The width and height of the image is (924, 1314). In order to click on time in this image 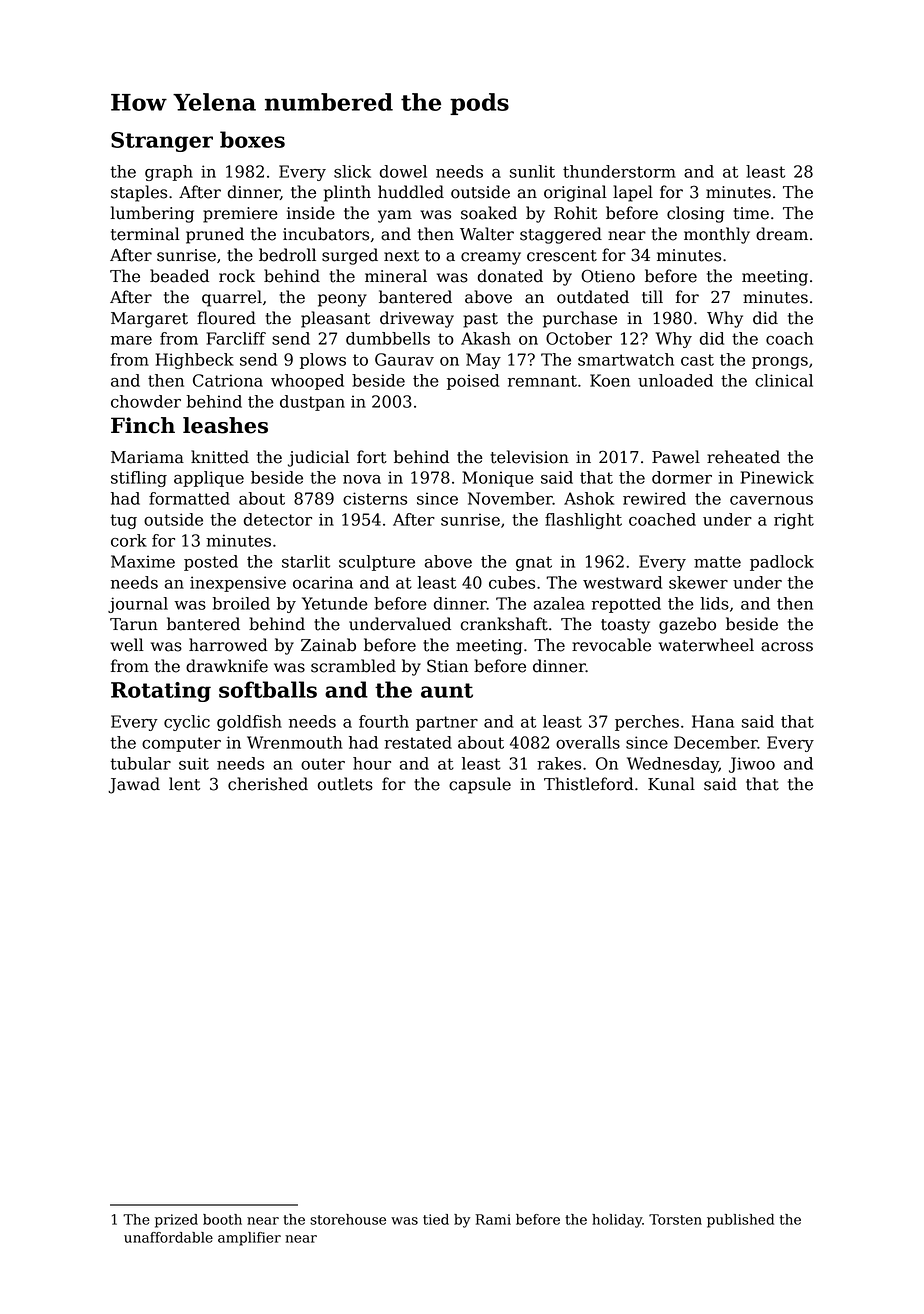, I will do `click(751, 213)`.
